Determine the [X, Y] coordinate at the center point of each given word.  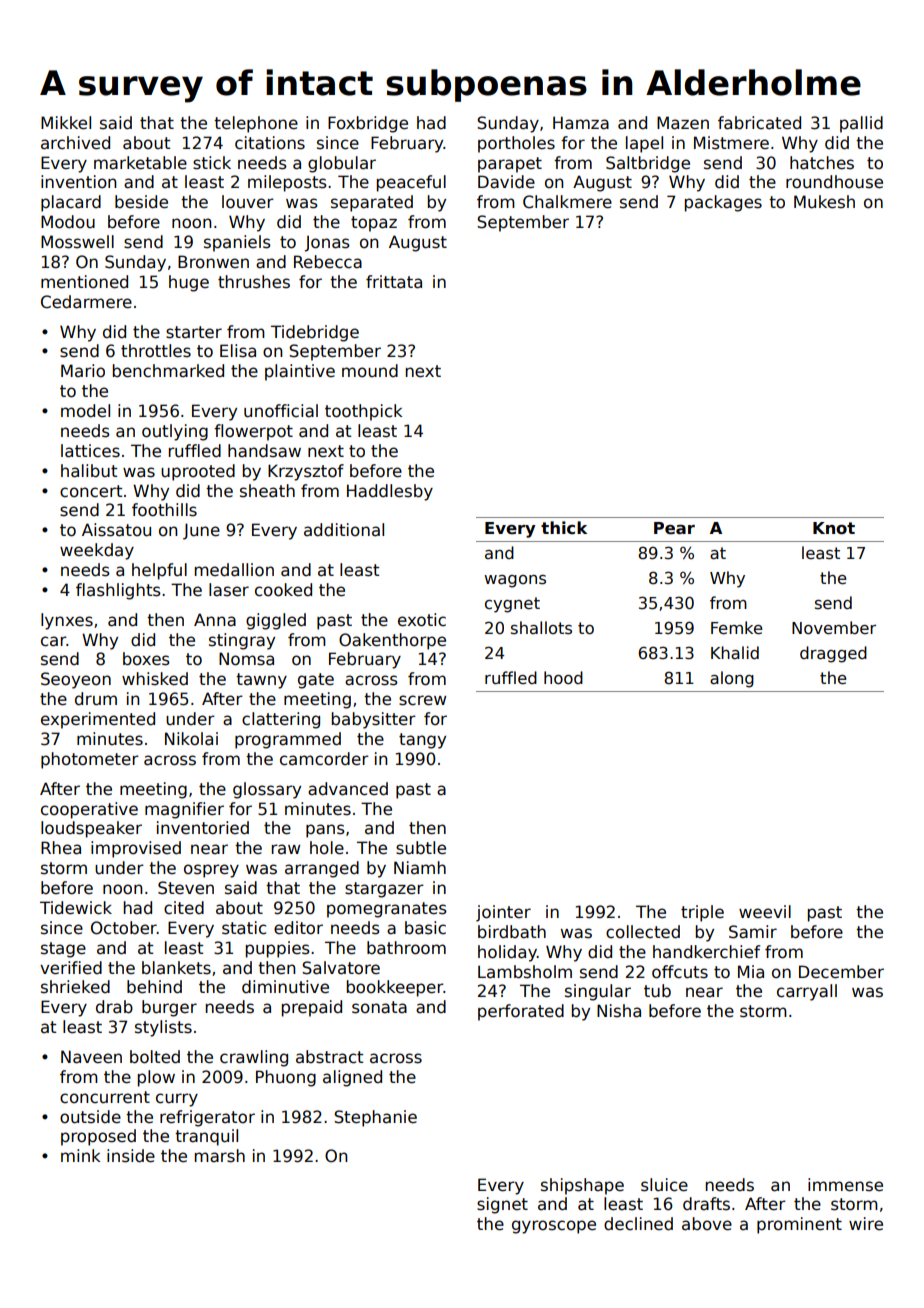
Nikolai [191, 739]
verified [71, 968]
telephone [256, 124]
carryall [807, 992]
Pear [674, 528]
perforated [521, 1012]
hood [563, 677]
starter [194, 332]
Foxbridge [368, 124]
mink [80, 1155]
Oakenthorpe [392, 641]
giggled [276, 621]
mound [370, 371]
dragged [833, 654]
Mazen [683, 123]
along [732, 679]
